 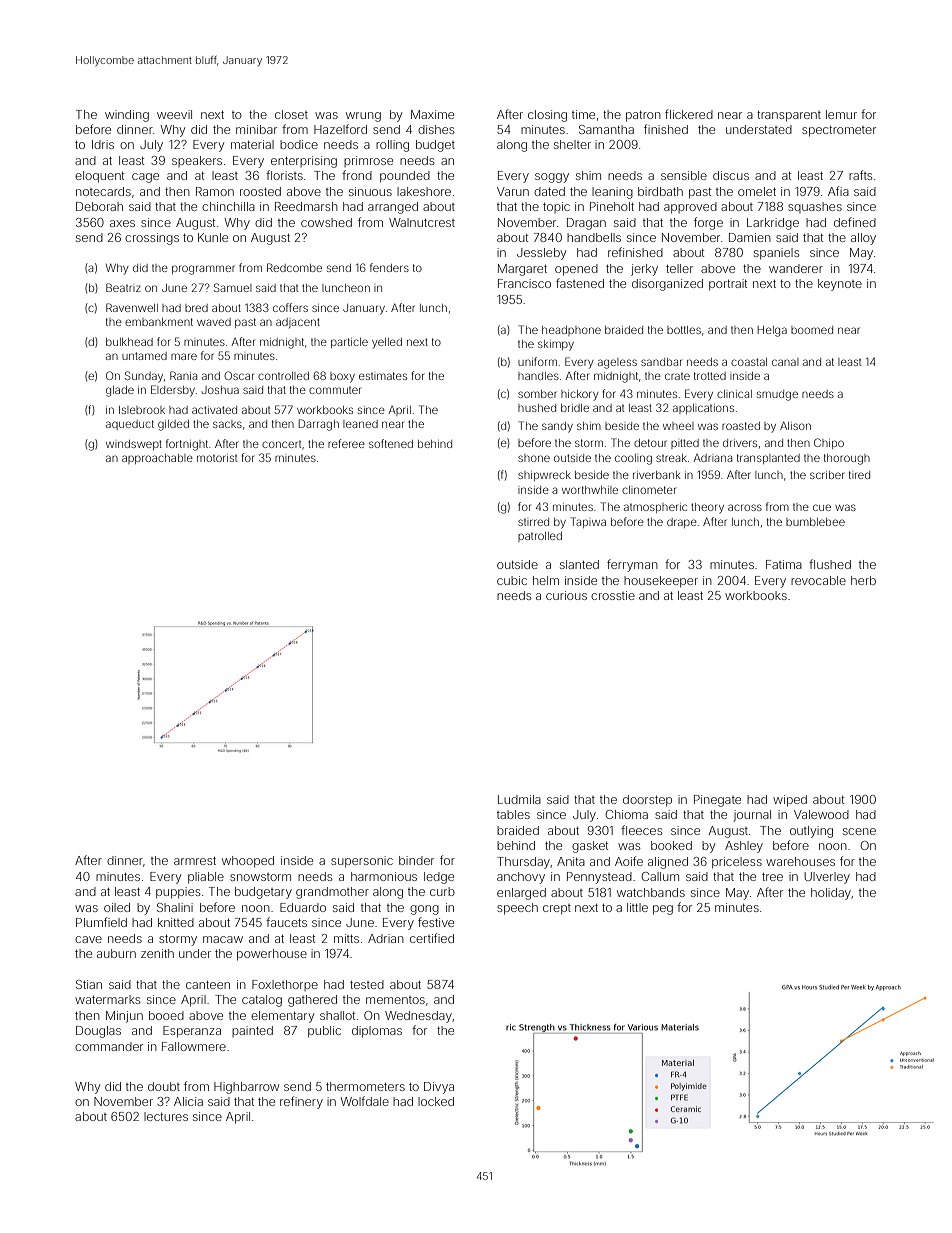 I want to click on cubic, so click(x=512, y=580).
